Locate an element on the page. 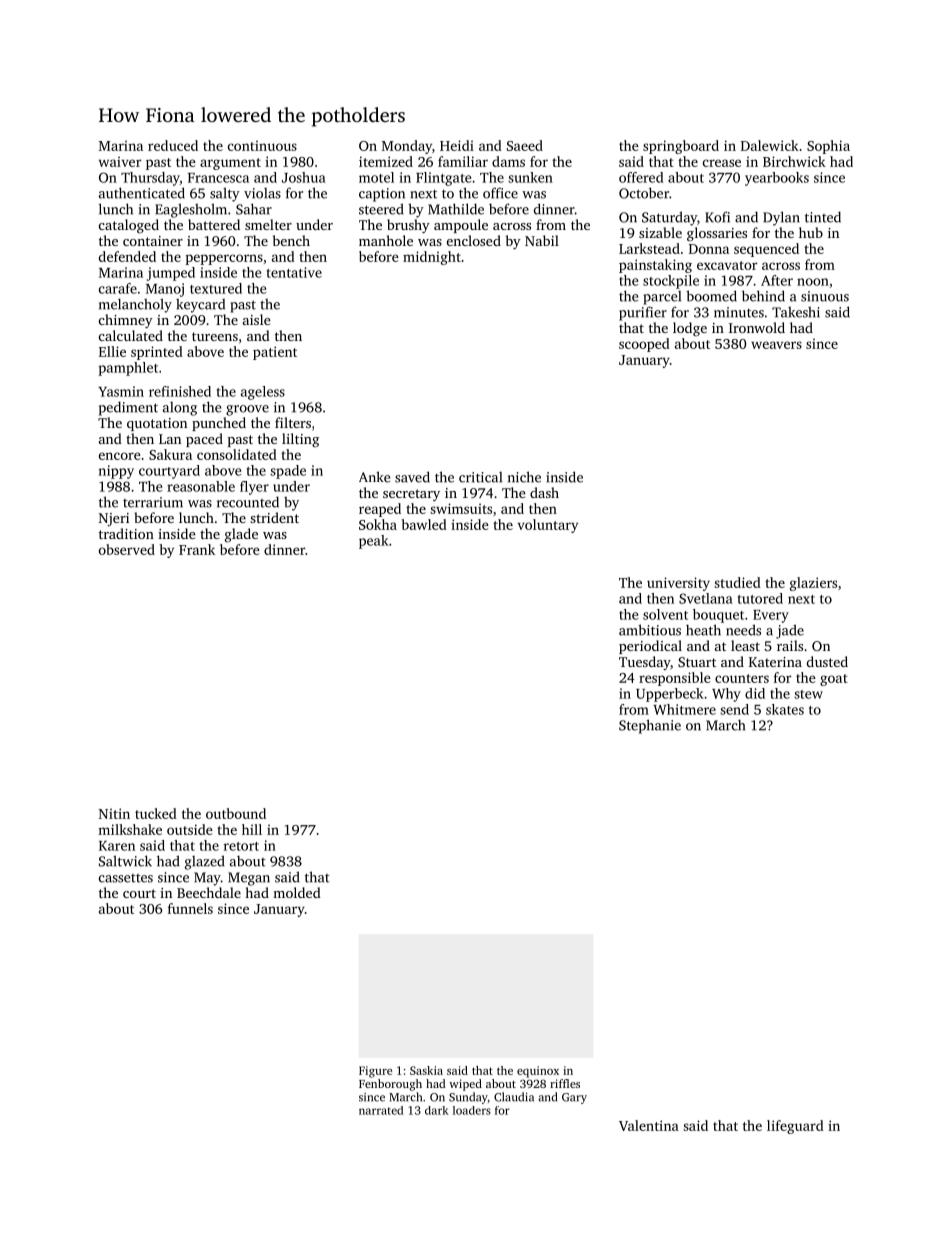 The height and width of the page is (1233, 952). midnight is located at coordinates (432, 258).
